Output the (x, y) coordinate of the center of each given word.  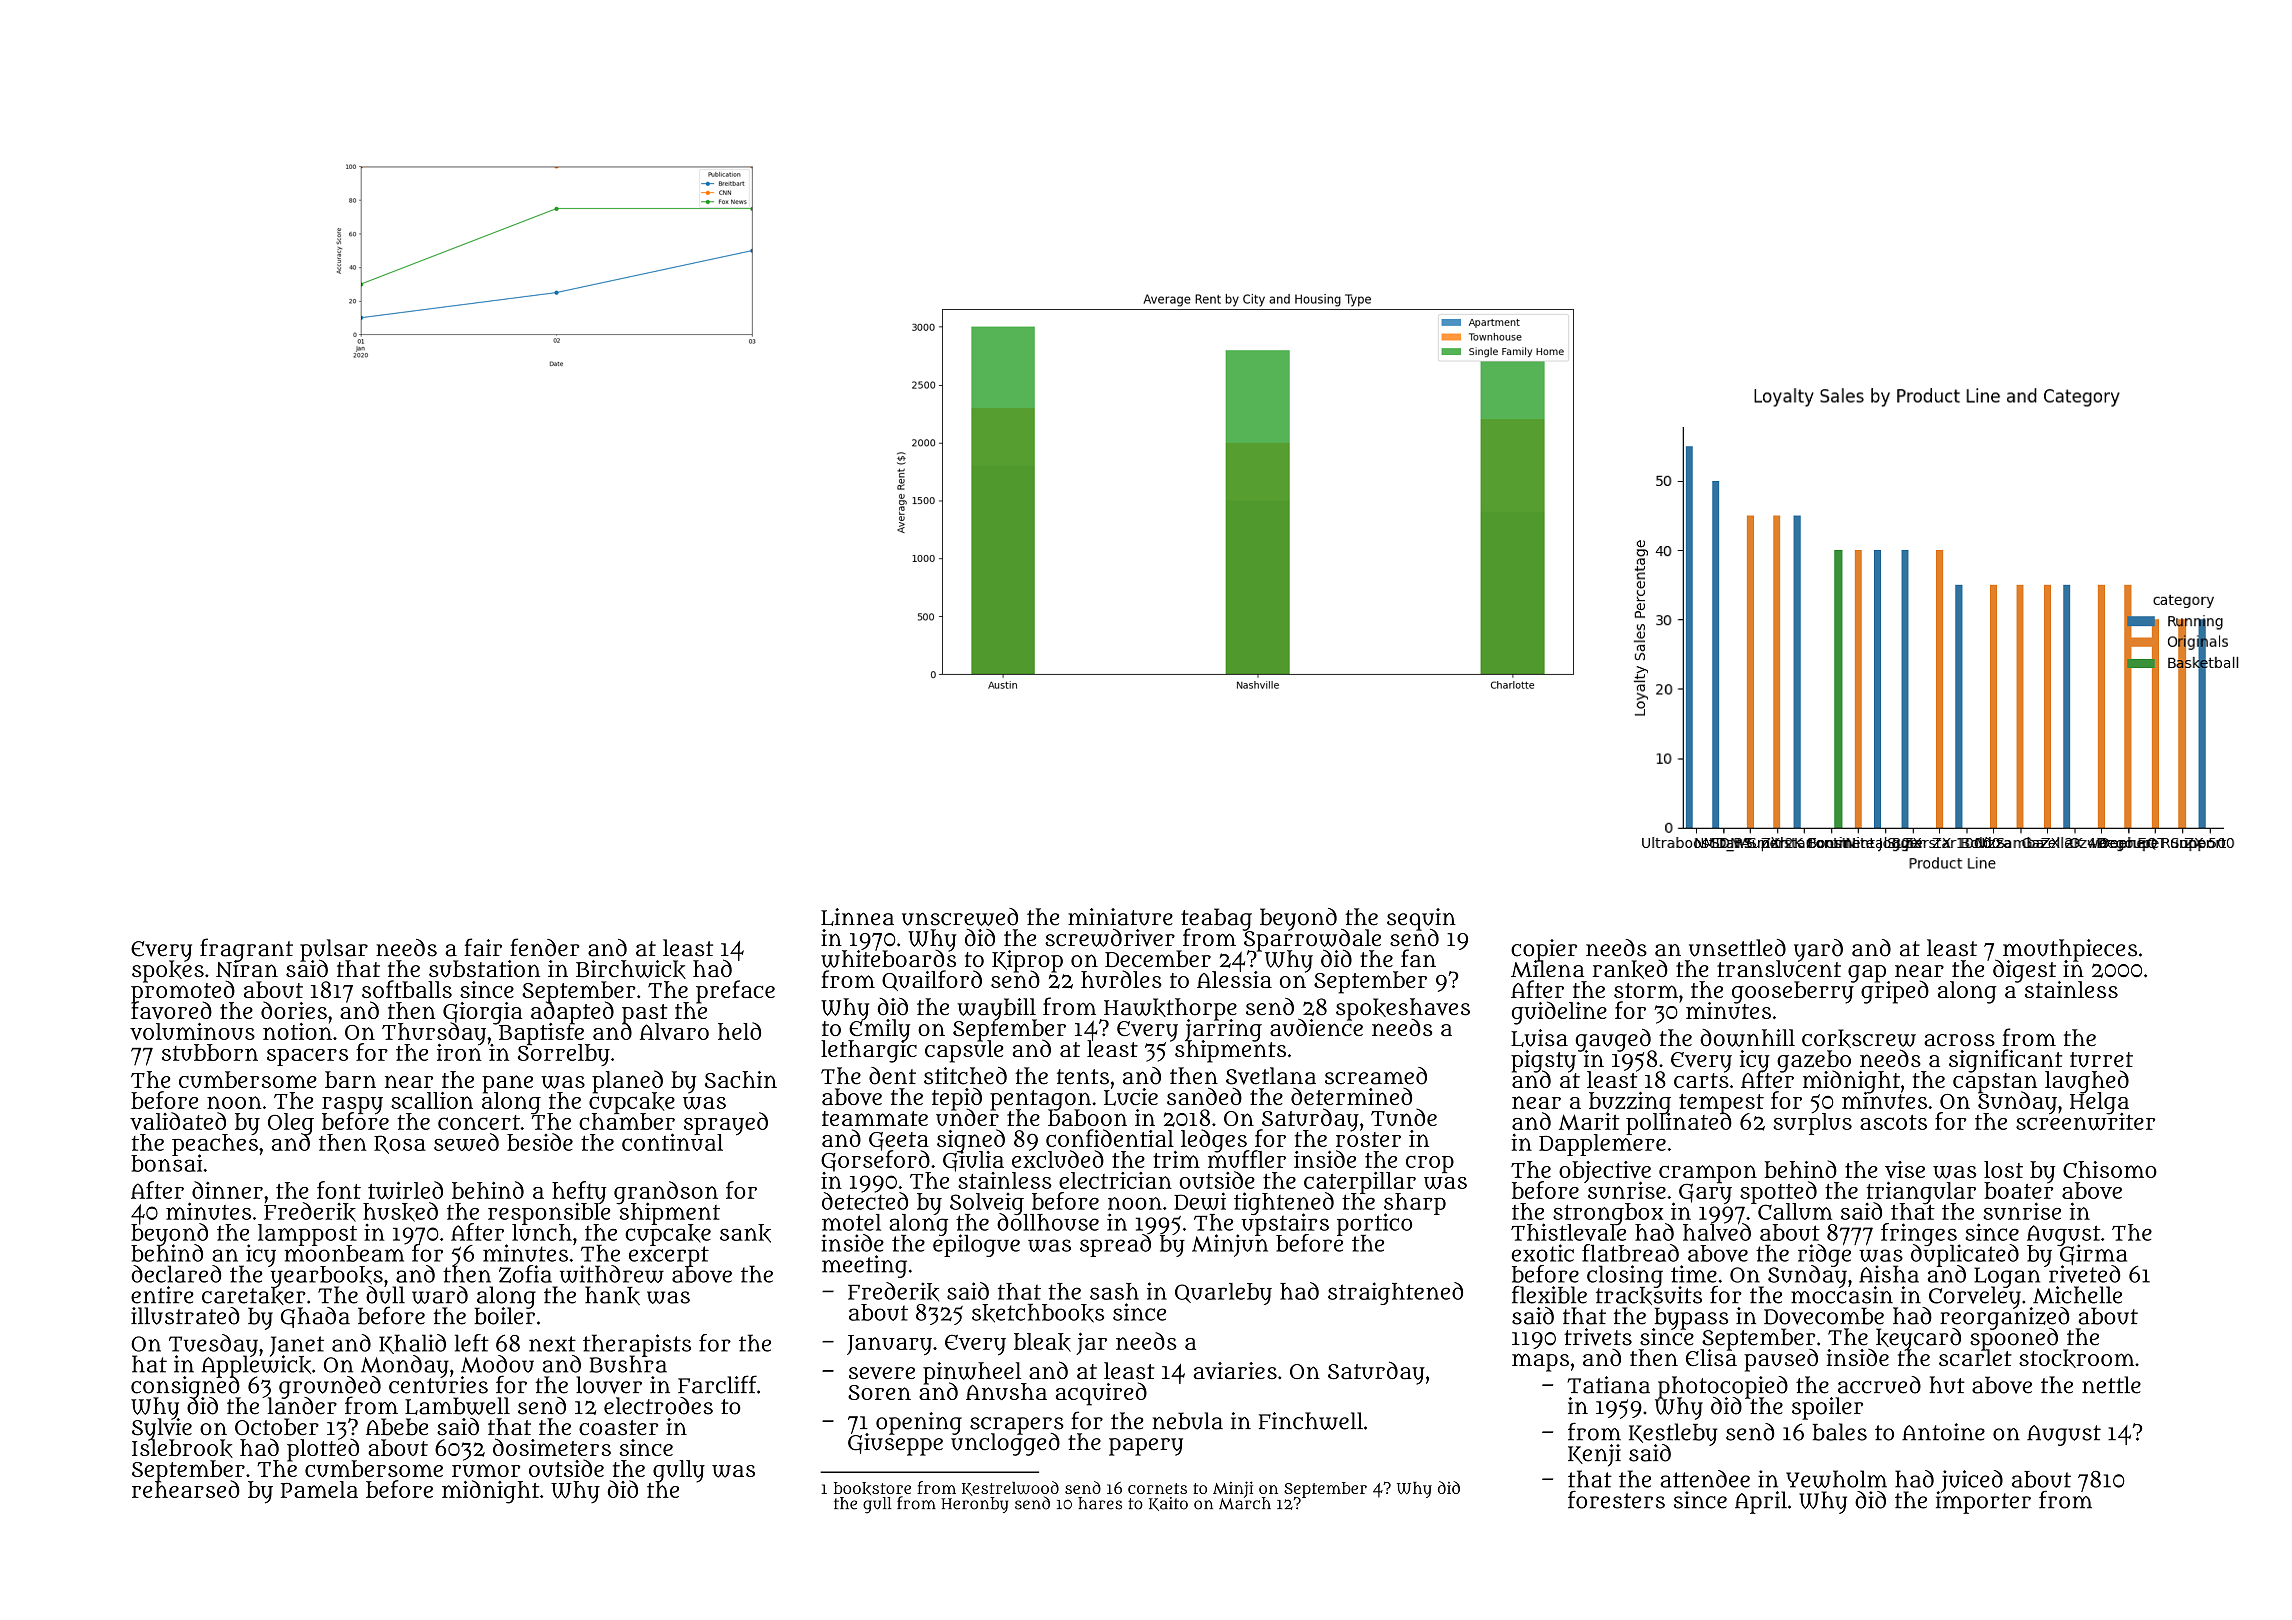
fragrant (246, 949)
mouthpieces (2070, 950)
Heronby (974, 1505)
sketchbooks (1038, 1313)
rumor (486, 1470)
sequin (1421, 919)
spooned (2014, 1339)
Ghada (315, 1317)
